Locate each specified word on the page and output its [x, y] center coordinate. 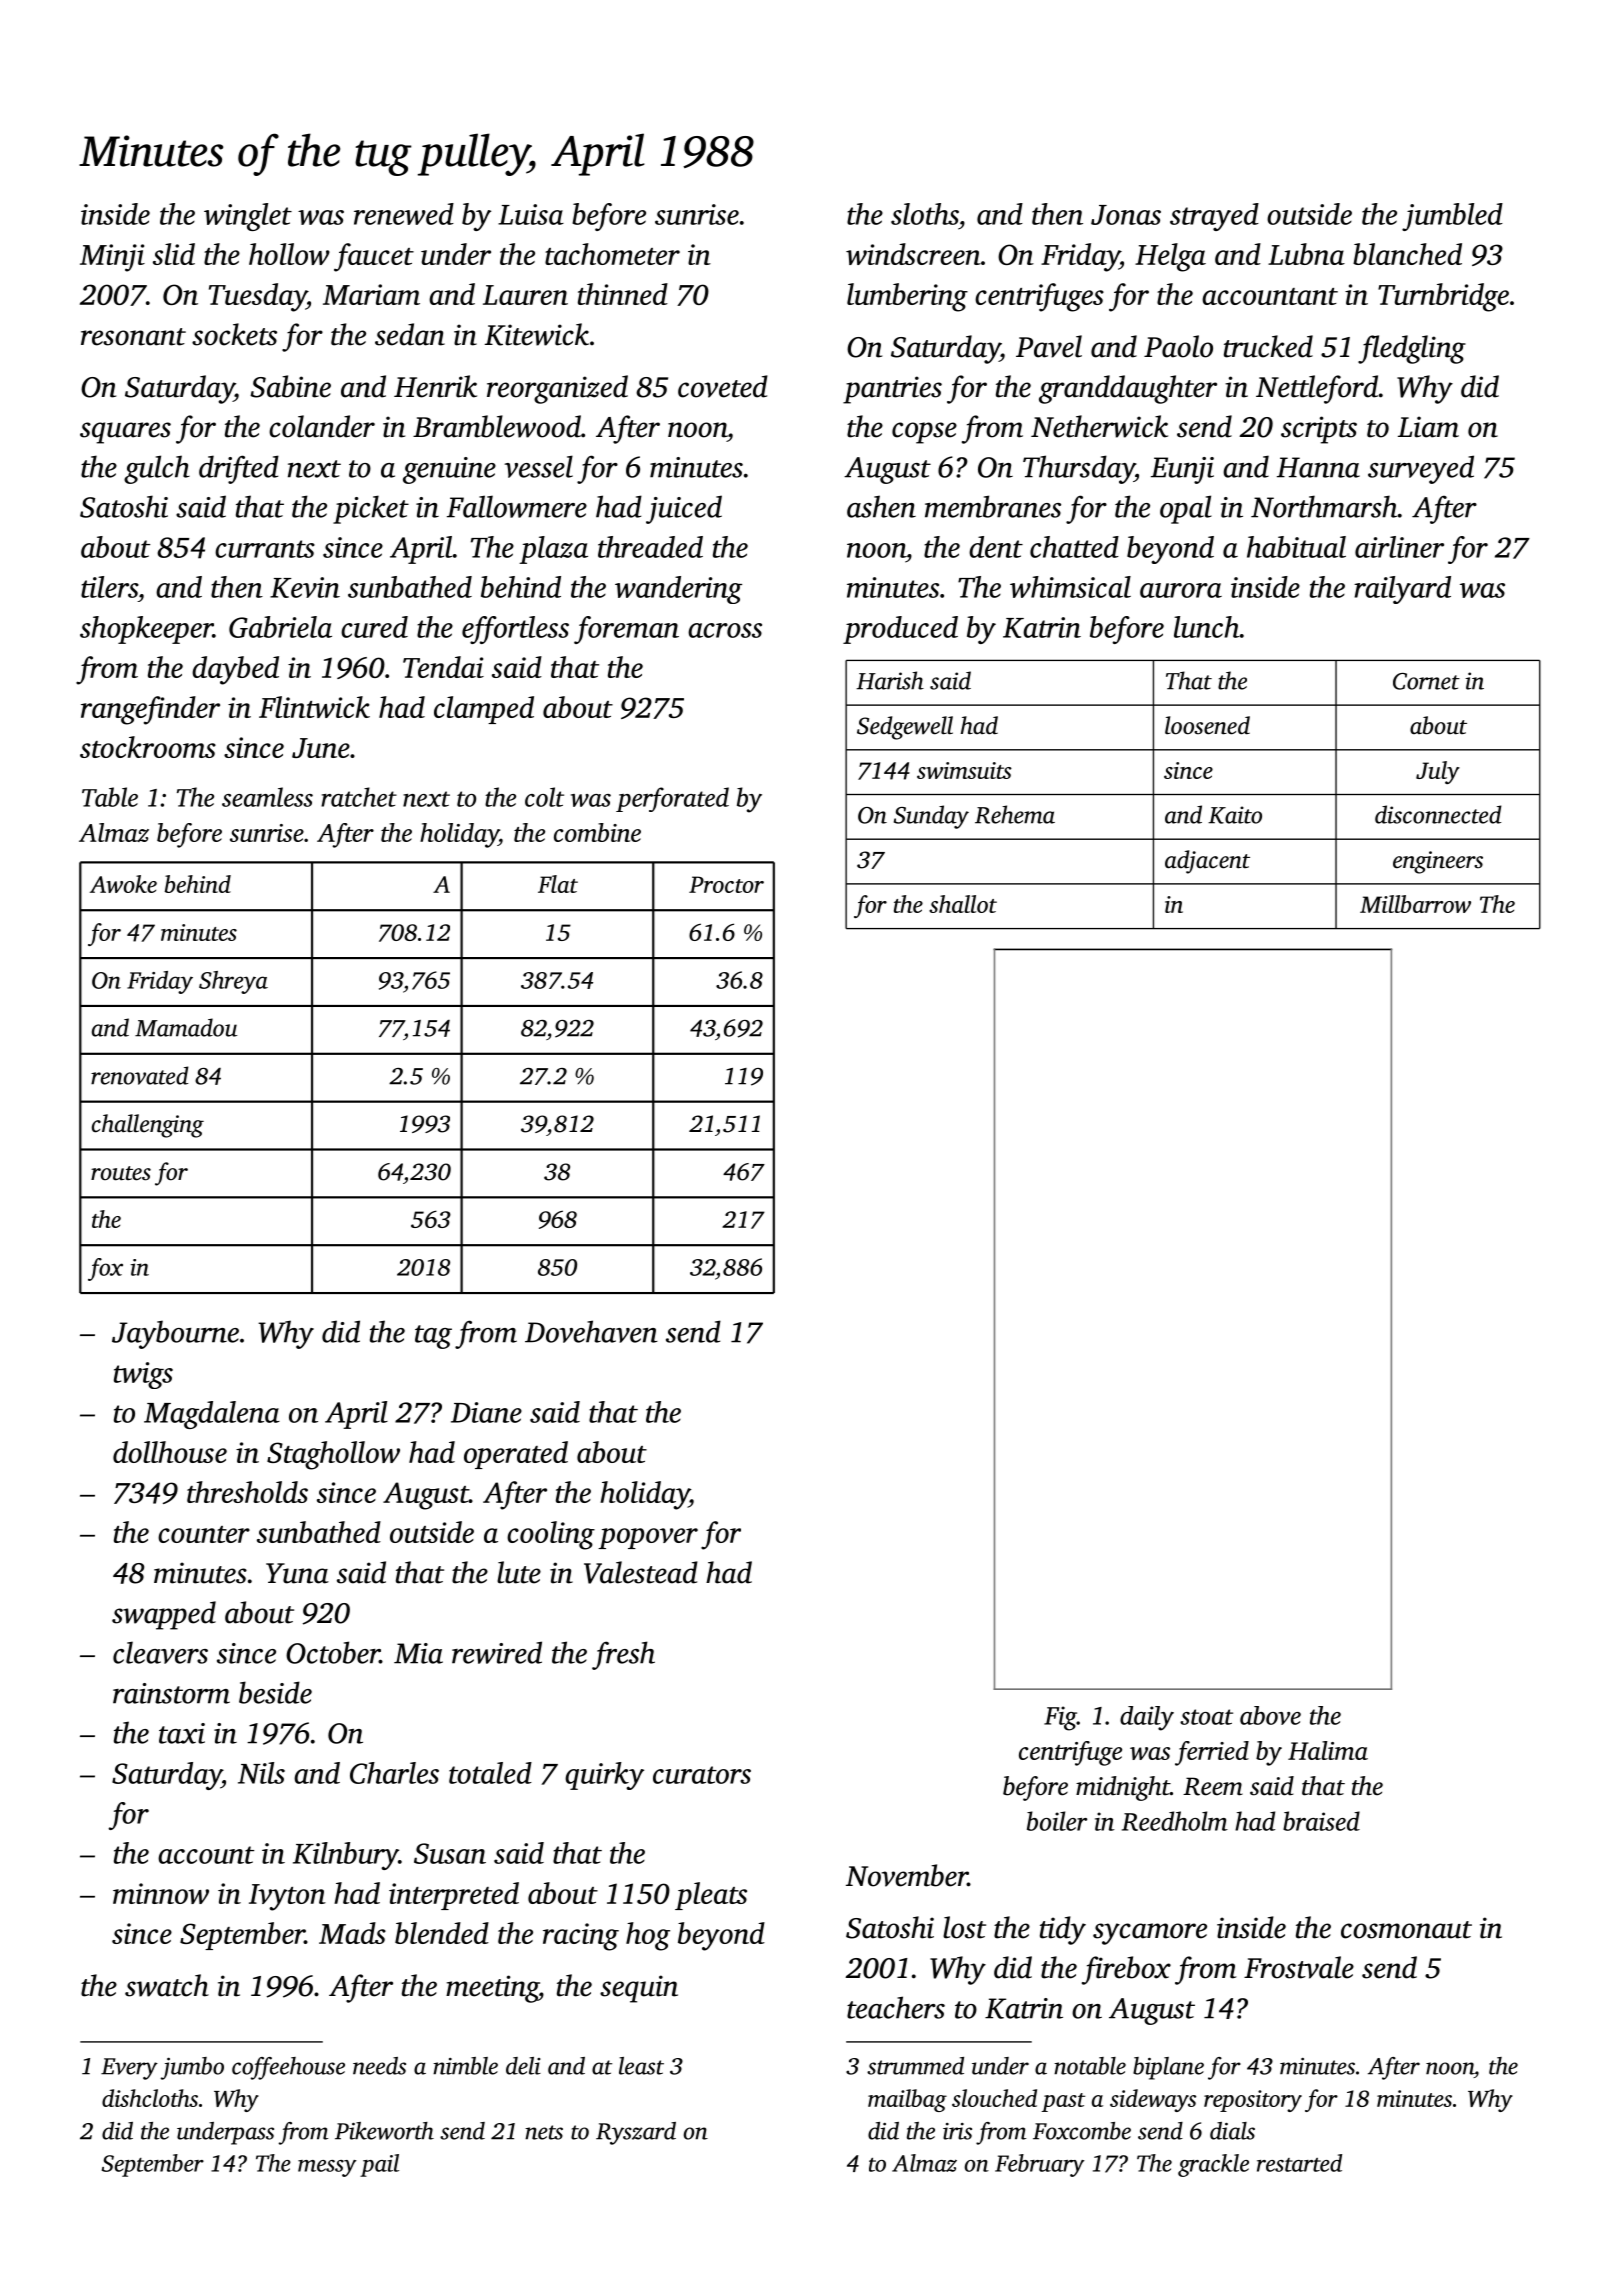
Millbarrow [1415, 904]
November [907, 1875]
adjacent [1207, 862]
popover [648, 1538]
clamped [484, 710]
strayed [1214, 217]
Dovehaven [591, 1331]
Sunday [931, 817]
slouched [994, 2098]
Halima [1328, 1750]
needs [379, 2066]
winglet [248, 217]
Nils [261, 1773]
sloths [925, 214]
